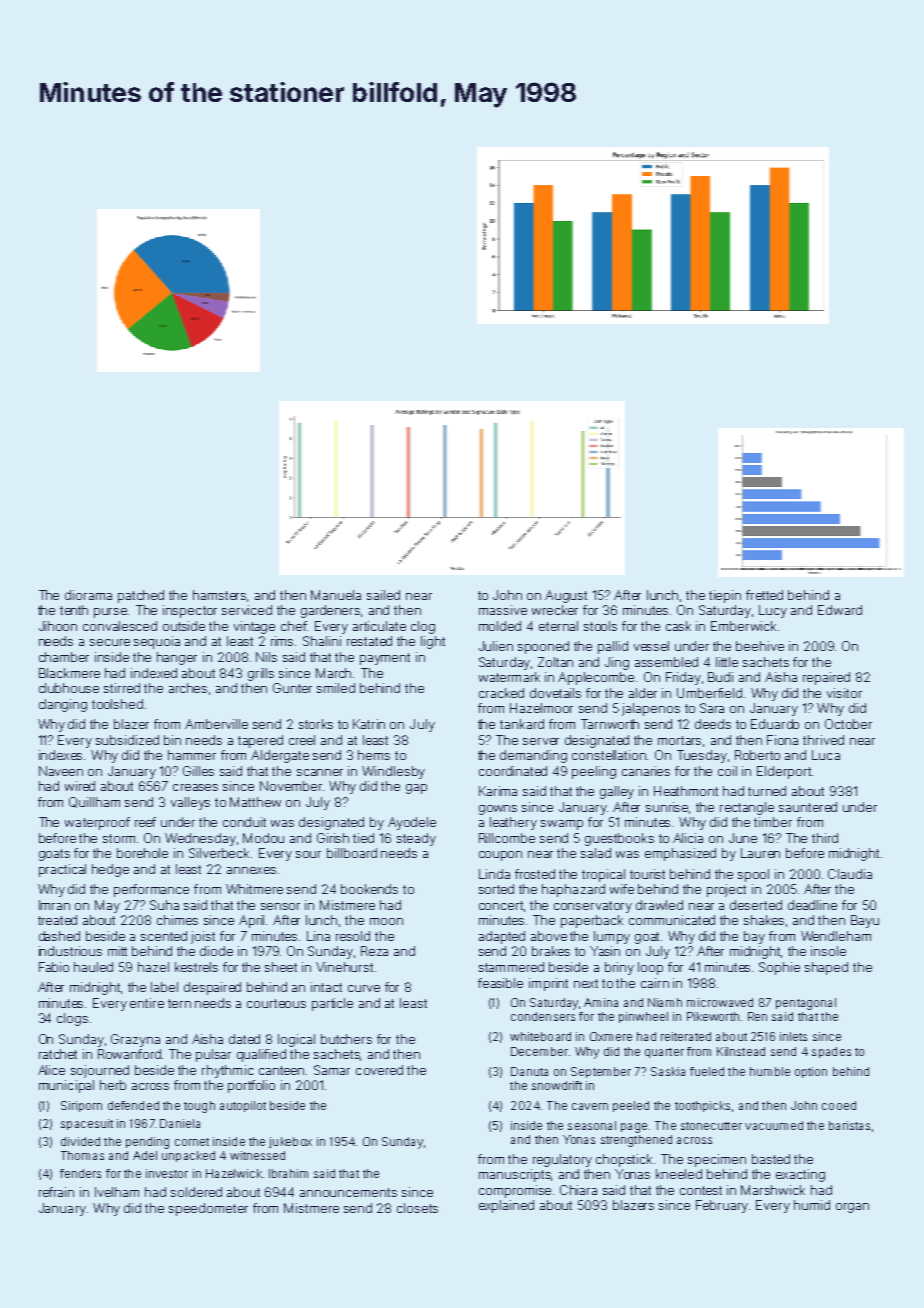 This document has height=1308, width=924. Describe the element at coordinates (379, 626) in the document. I see `articulate` at that location.
